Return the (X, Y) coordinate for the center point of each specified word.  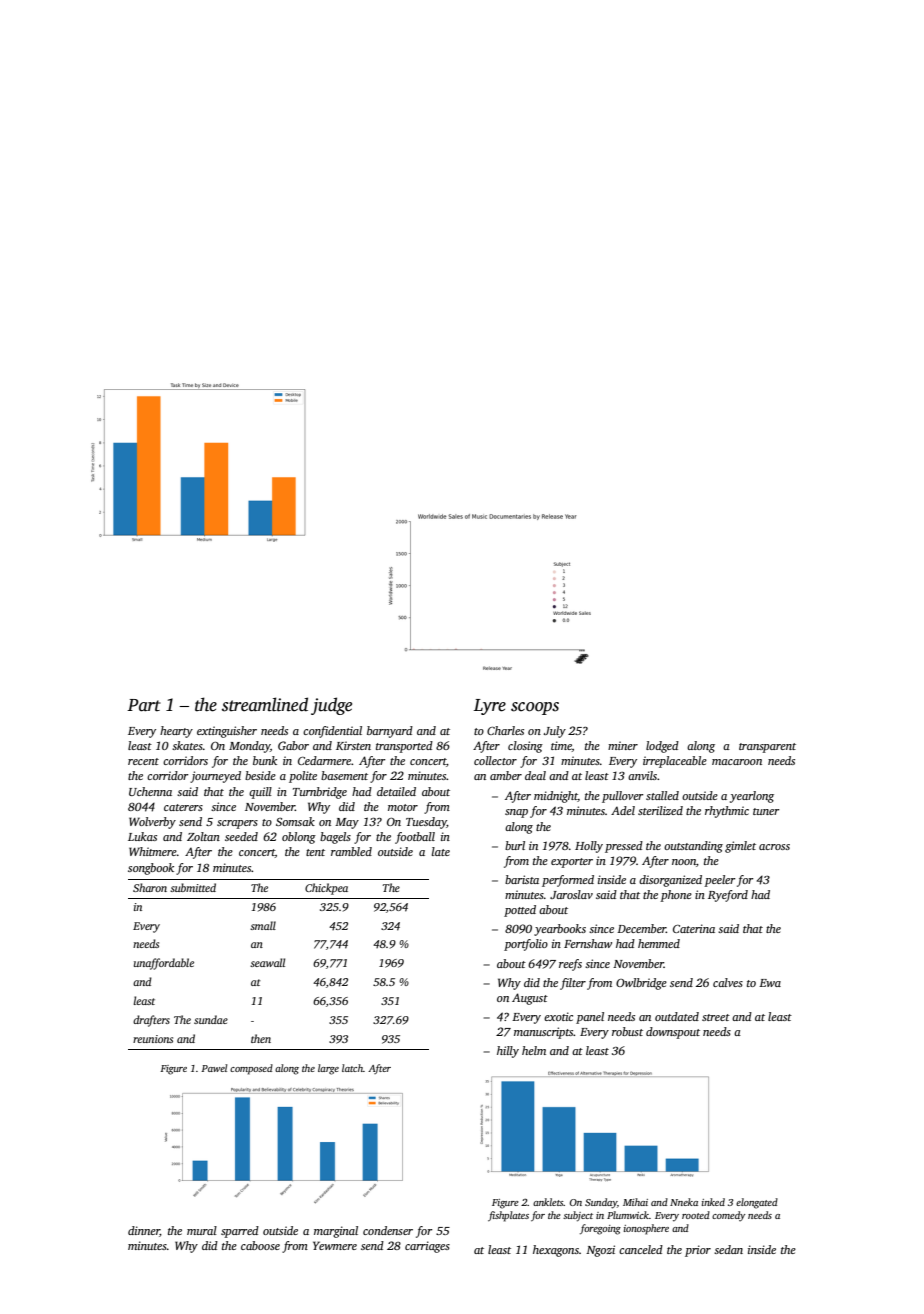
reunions (153, 1039)
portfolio (526, 945)
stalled (662, 795)
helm (534, 1050)
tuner (766, 811)
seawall (267, 962)
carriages (427, 1247)
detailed (396, 791)
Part (144, 705)
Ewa (770, 983)
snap (516, 813)
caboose (260, 1245)
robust (627, 1031)
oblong (299, 838)
